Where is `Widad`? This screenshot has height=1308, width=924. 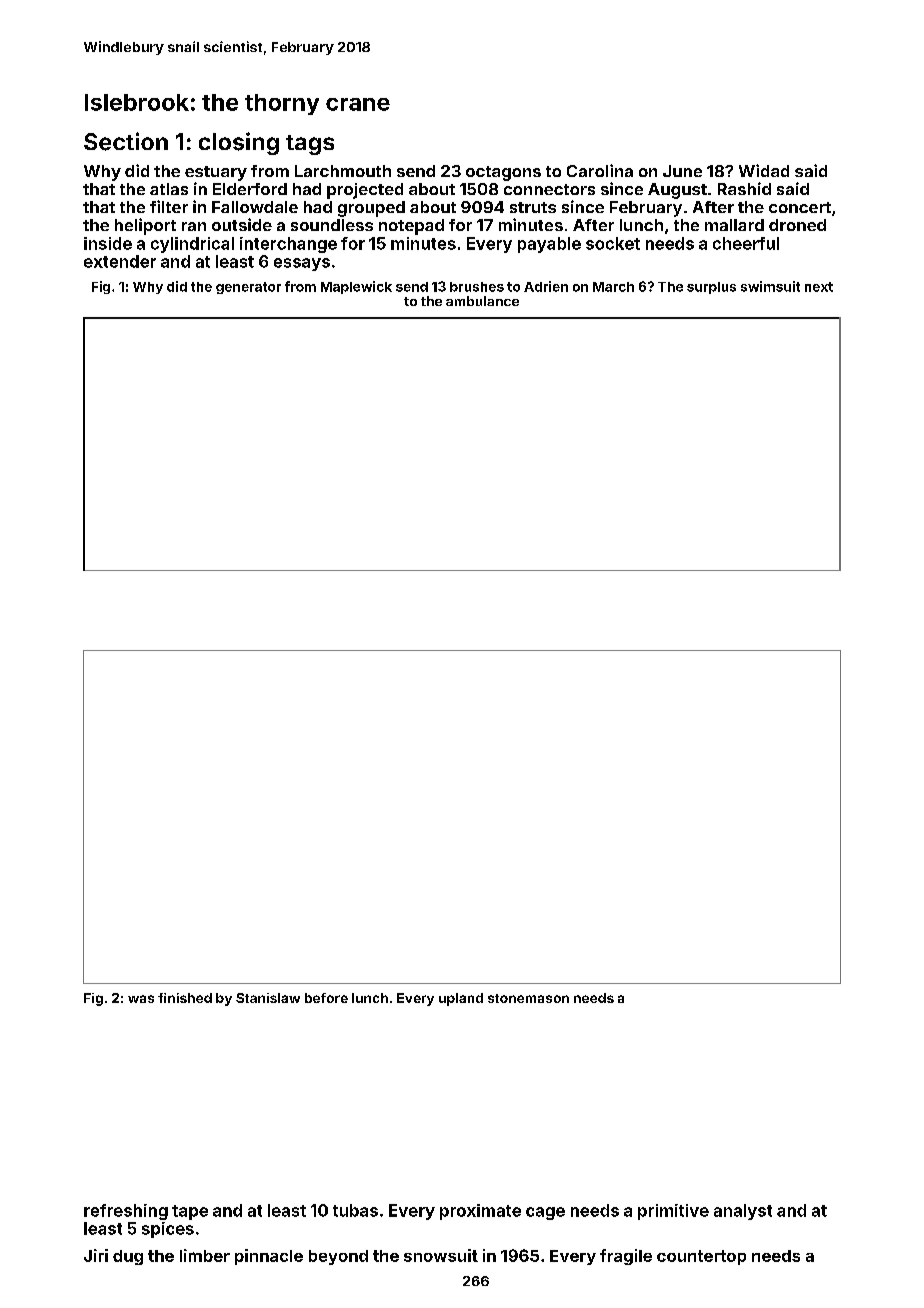 Widad is located at coordinates (764, 170).
